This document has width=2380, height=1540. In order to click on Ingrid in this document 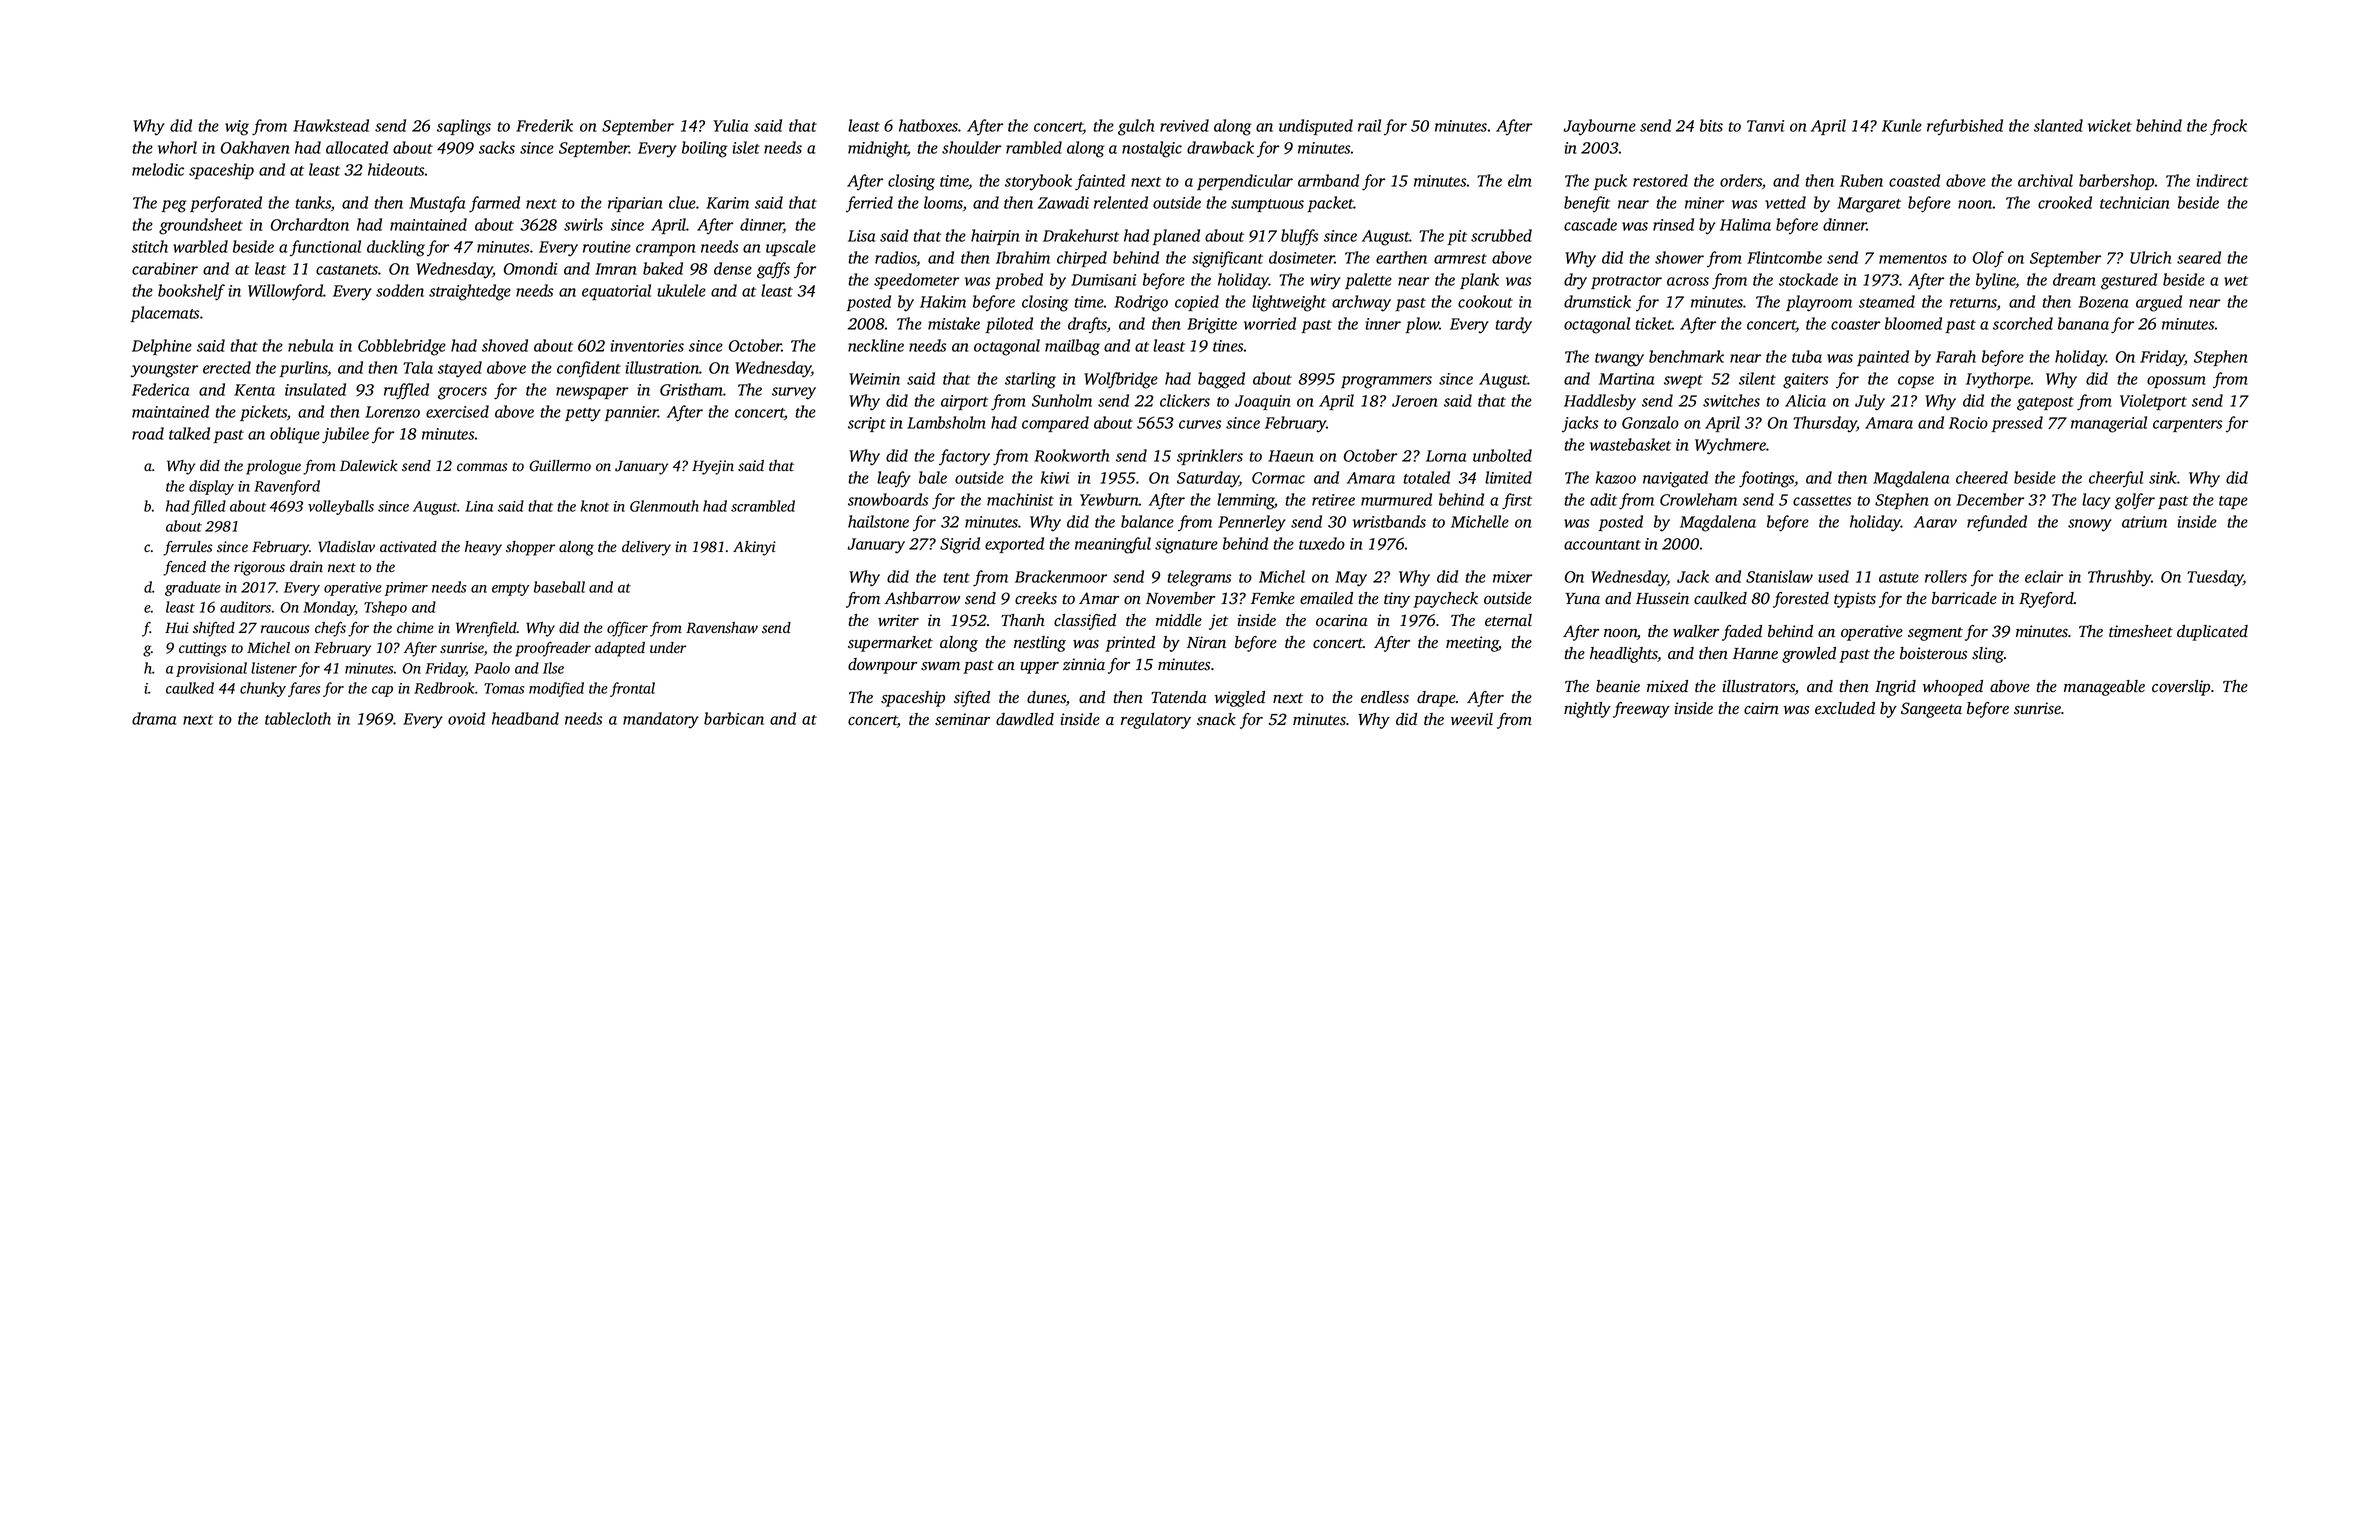, I will do `click(1895, 688)`.
